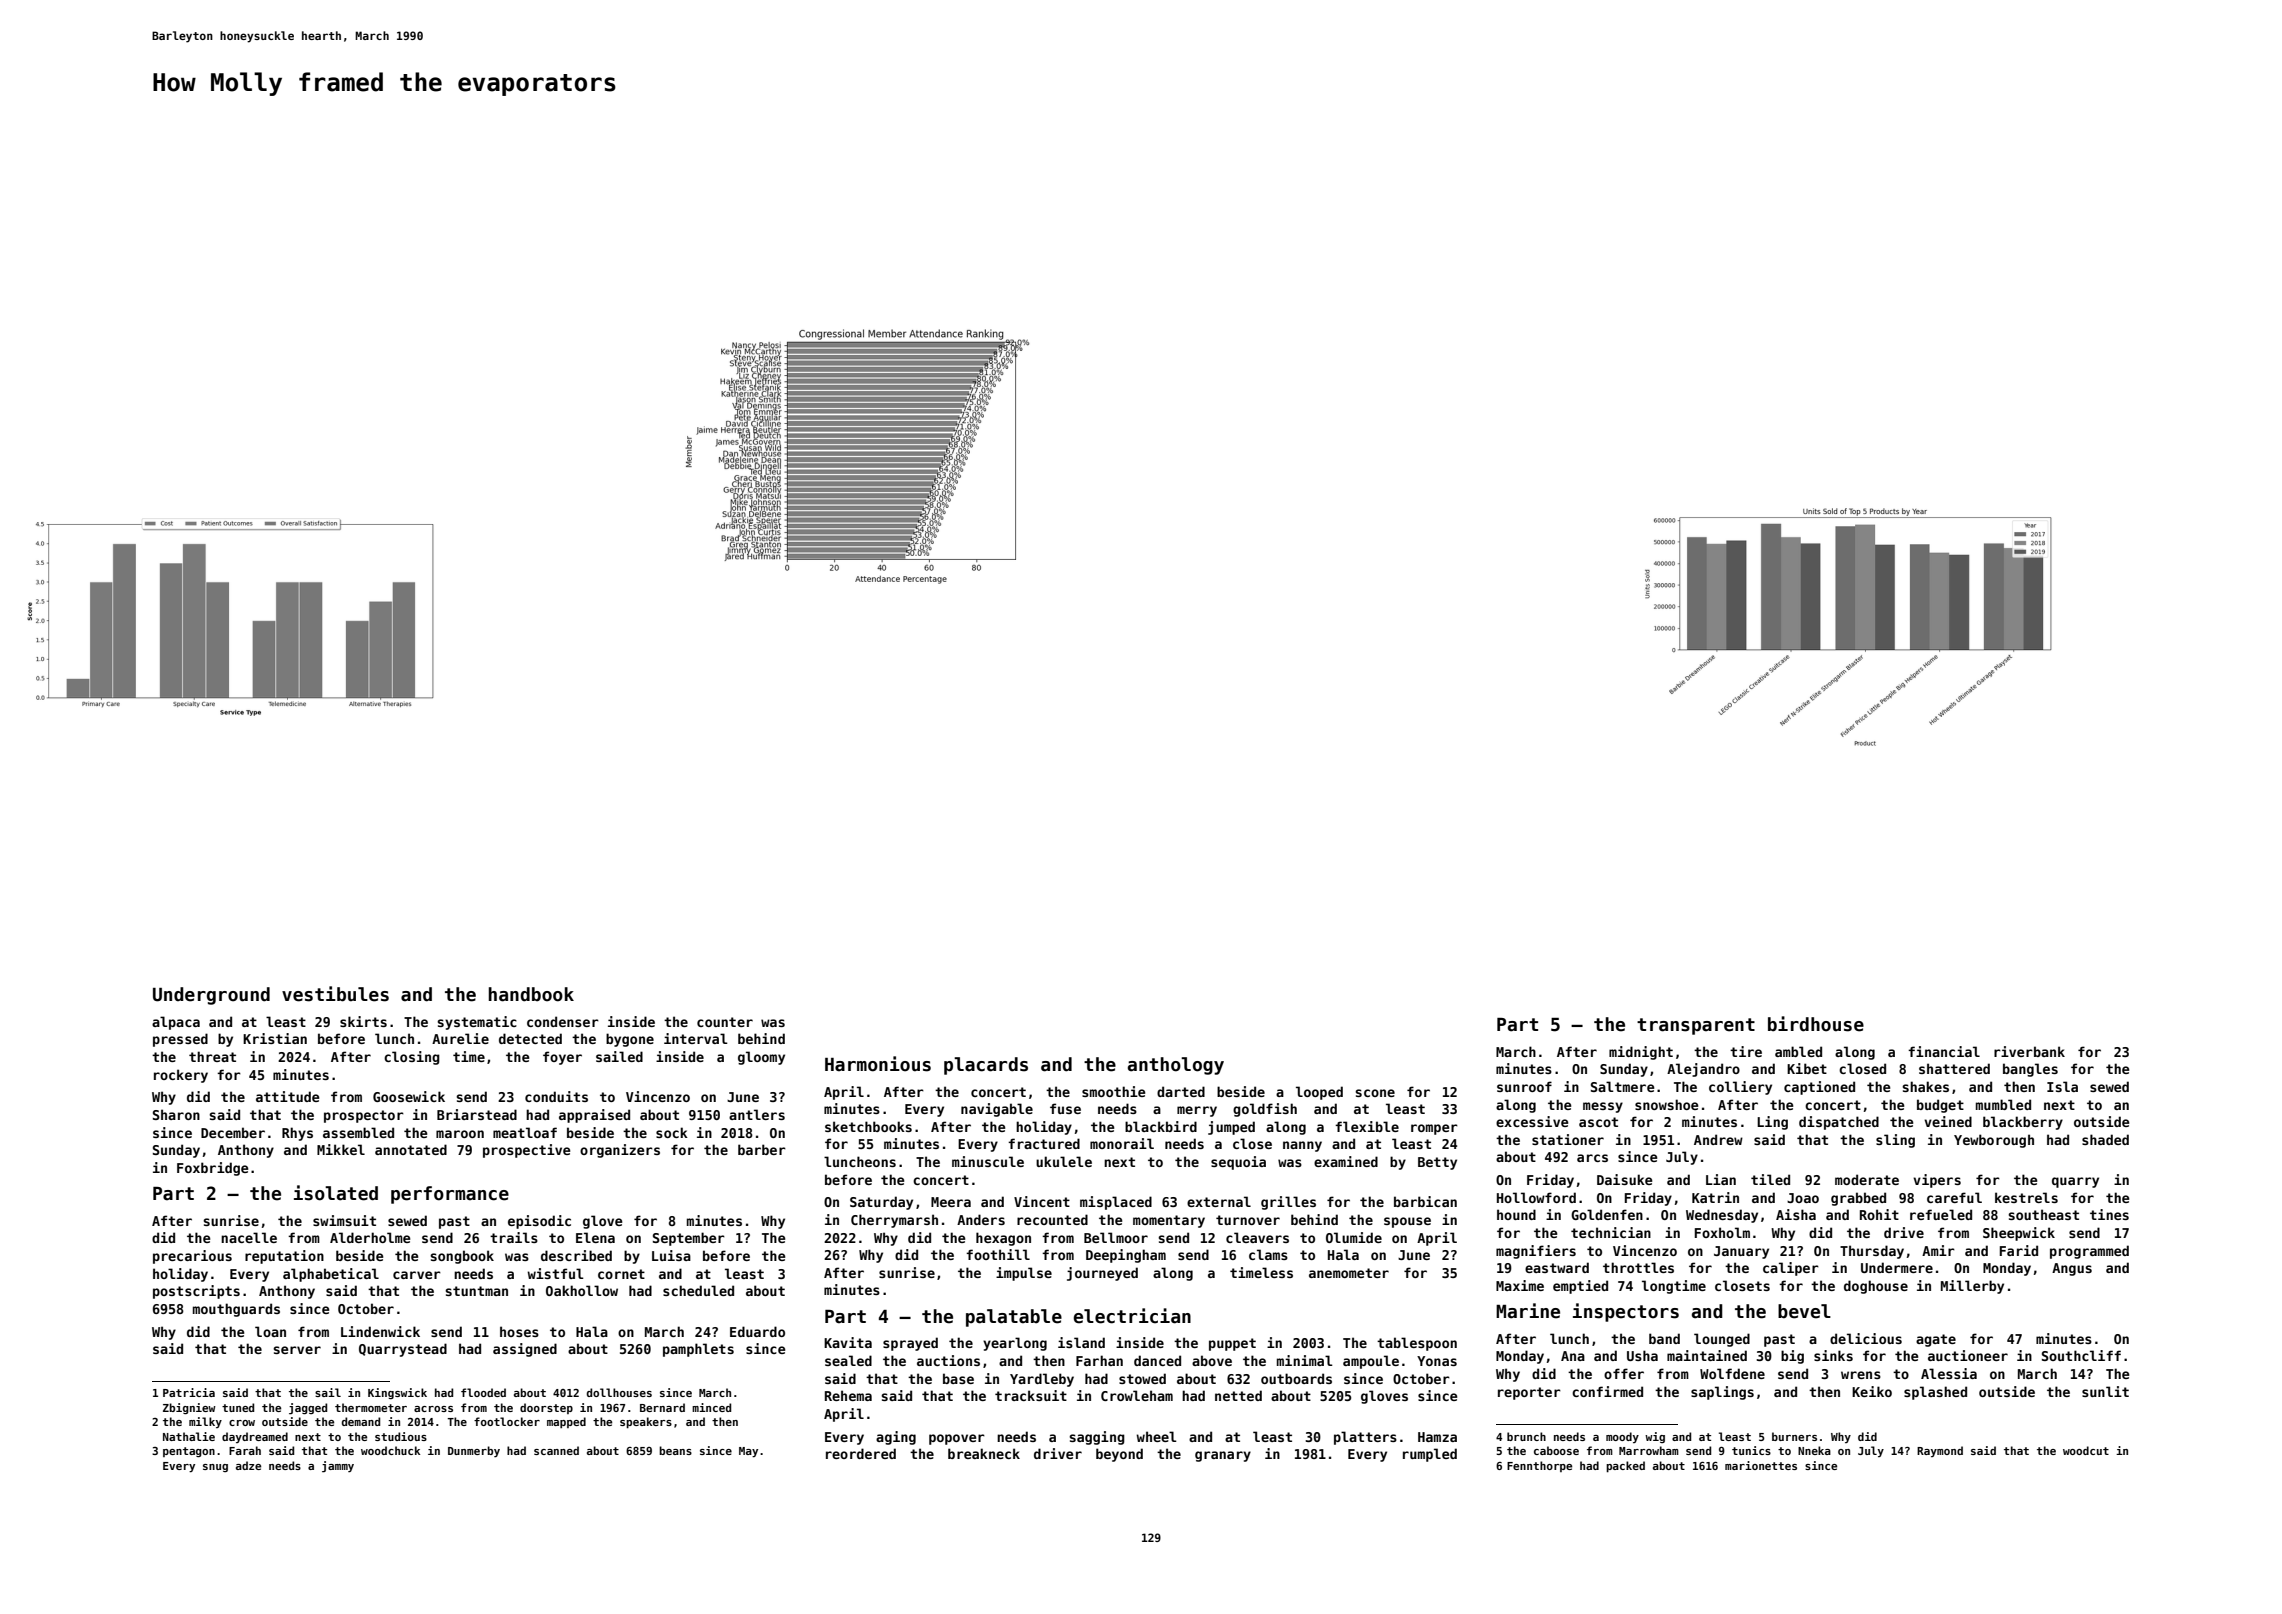 Image resolution: width=2282 pixels, height=1614 pixels. I want to click on snowshoe, so click(1666, 1104).
